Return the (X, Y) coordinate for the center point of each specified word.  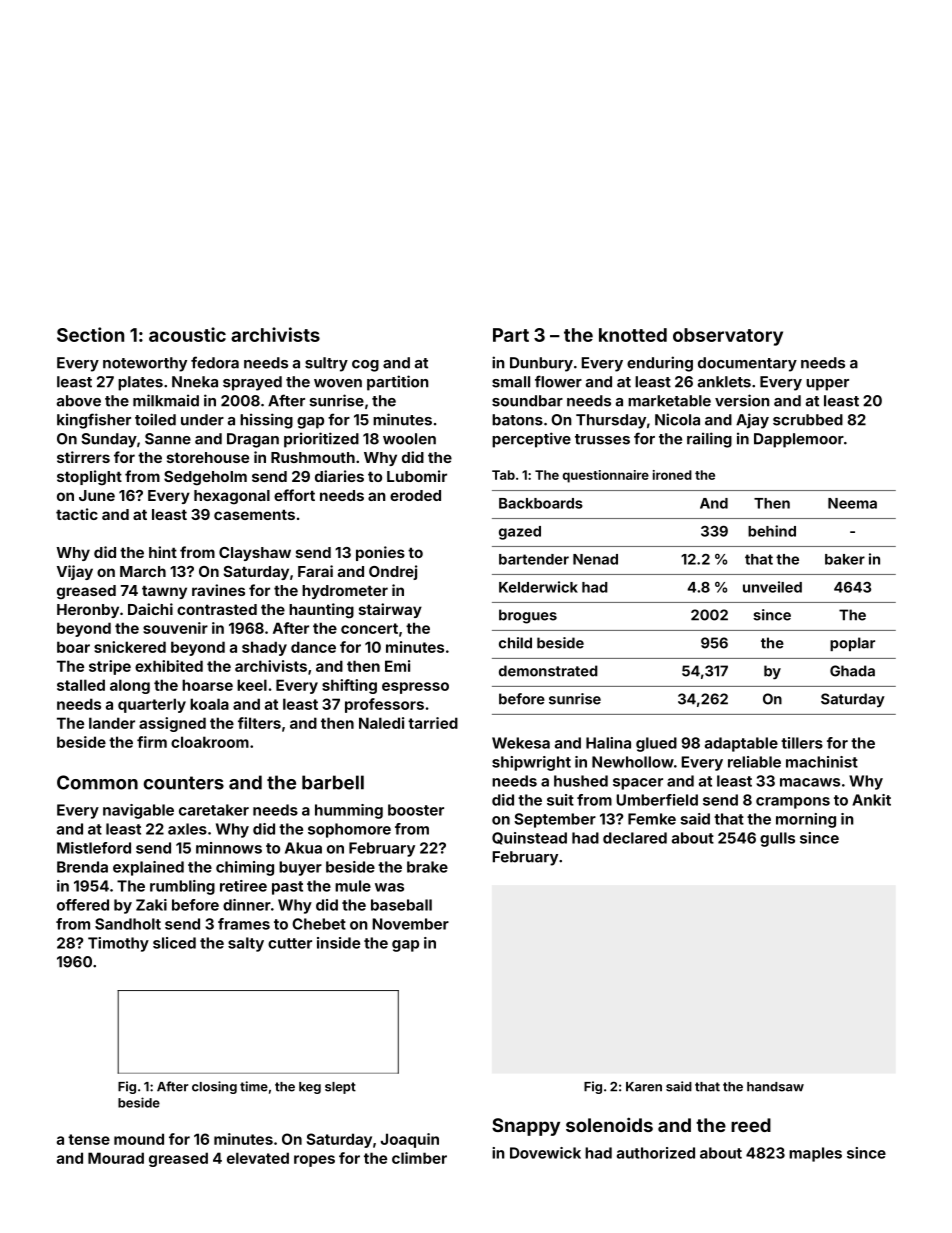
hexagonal (232, 497)
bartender (534, 559)
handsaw (775, 1087)
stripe (110, 667)
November (410, 924)
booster (416, 810)
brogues (528, 616)
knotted (633, 335)
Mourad (116, 1158)
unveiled (772, 587)
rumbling (182, 887)
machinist (822, 762)
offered (83, 905)
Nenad (595, 559)
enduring (660, 364)
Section (90, 334)
